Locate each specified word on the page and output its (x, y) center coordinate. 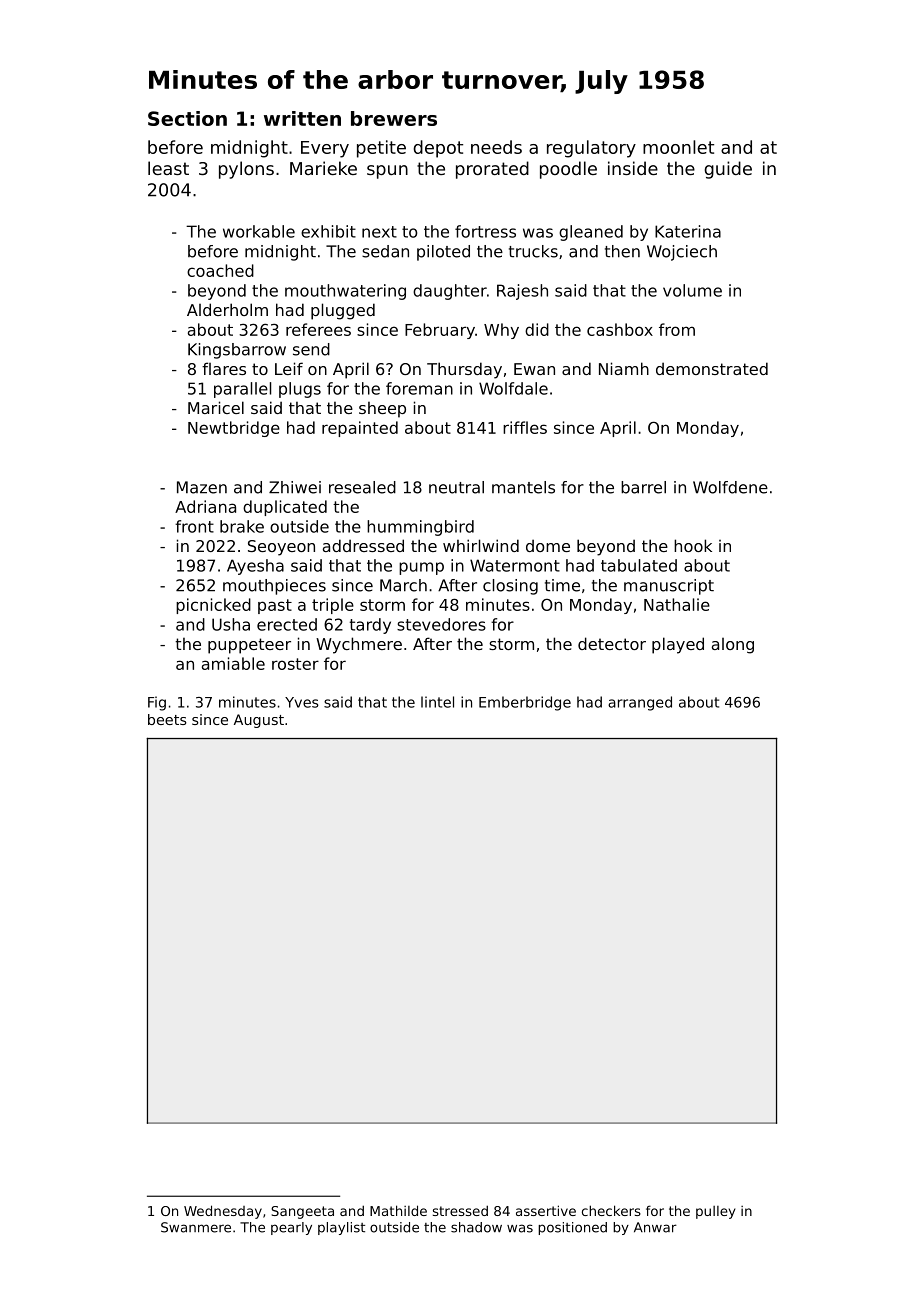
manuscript (669, 587)
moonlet (678, 147)
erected (287, 624)
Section (187, 118)
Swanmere (196, 1227)
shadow (476, 1227)
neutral (456, 487)
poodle (568, 170)
